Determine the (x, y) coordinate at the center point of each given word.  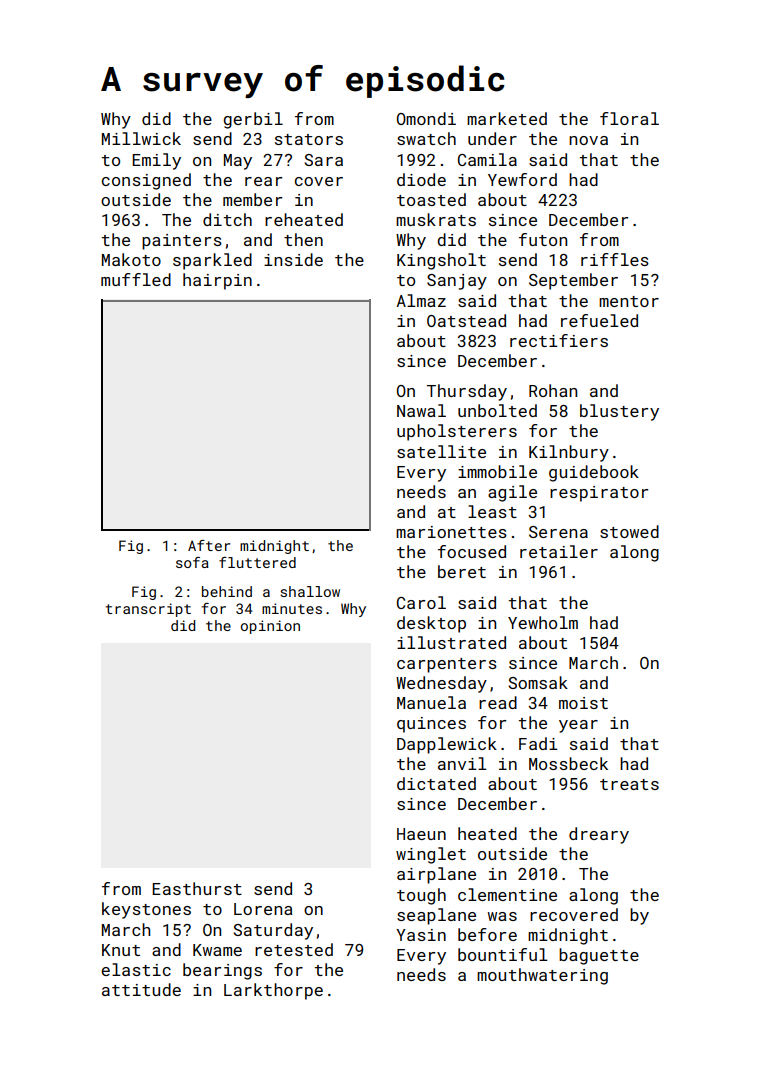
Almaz (421, 300)
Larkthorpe (273, 991)
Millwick (141, 138)
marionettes (451, 532)
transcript (148, 610)
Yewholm (543, 622)
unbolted (497, 410)
